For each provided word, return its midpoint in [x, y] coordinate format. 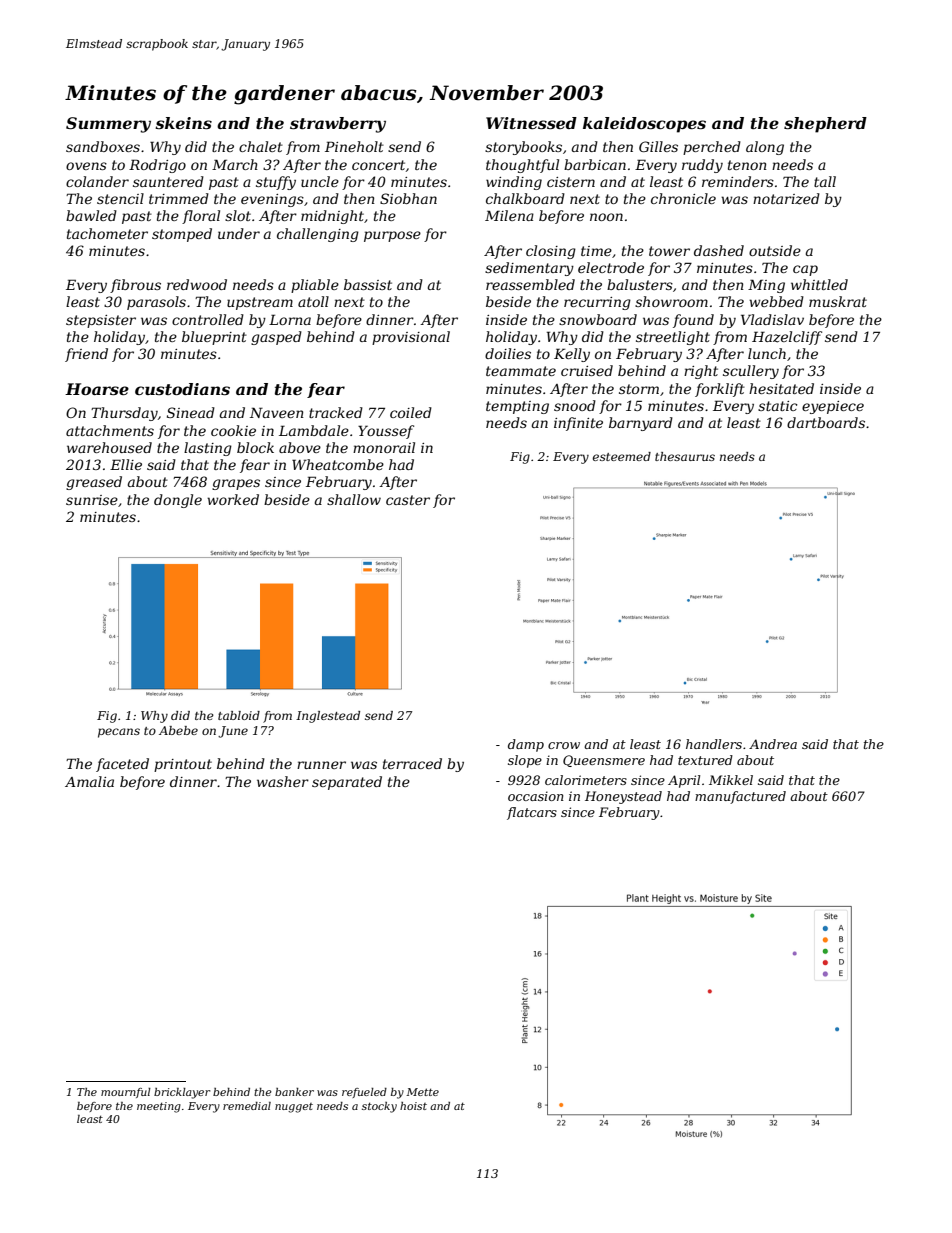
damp [526, 745]
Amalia [89, 781]
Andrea [773, 744]
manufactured [740, 797]
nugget [294, 1108]
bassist [368, 284]
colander [97, 181]
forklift [720, 390]
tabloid [239, 715]
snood [575, 405]
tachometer [107, 233]
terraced [412, 763]
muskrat [838, 301]
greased [94, 483]
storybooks [523, 148]
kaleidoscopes [644, 125]
